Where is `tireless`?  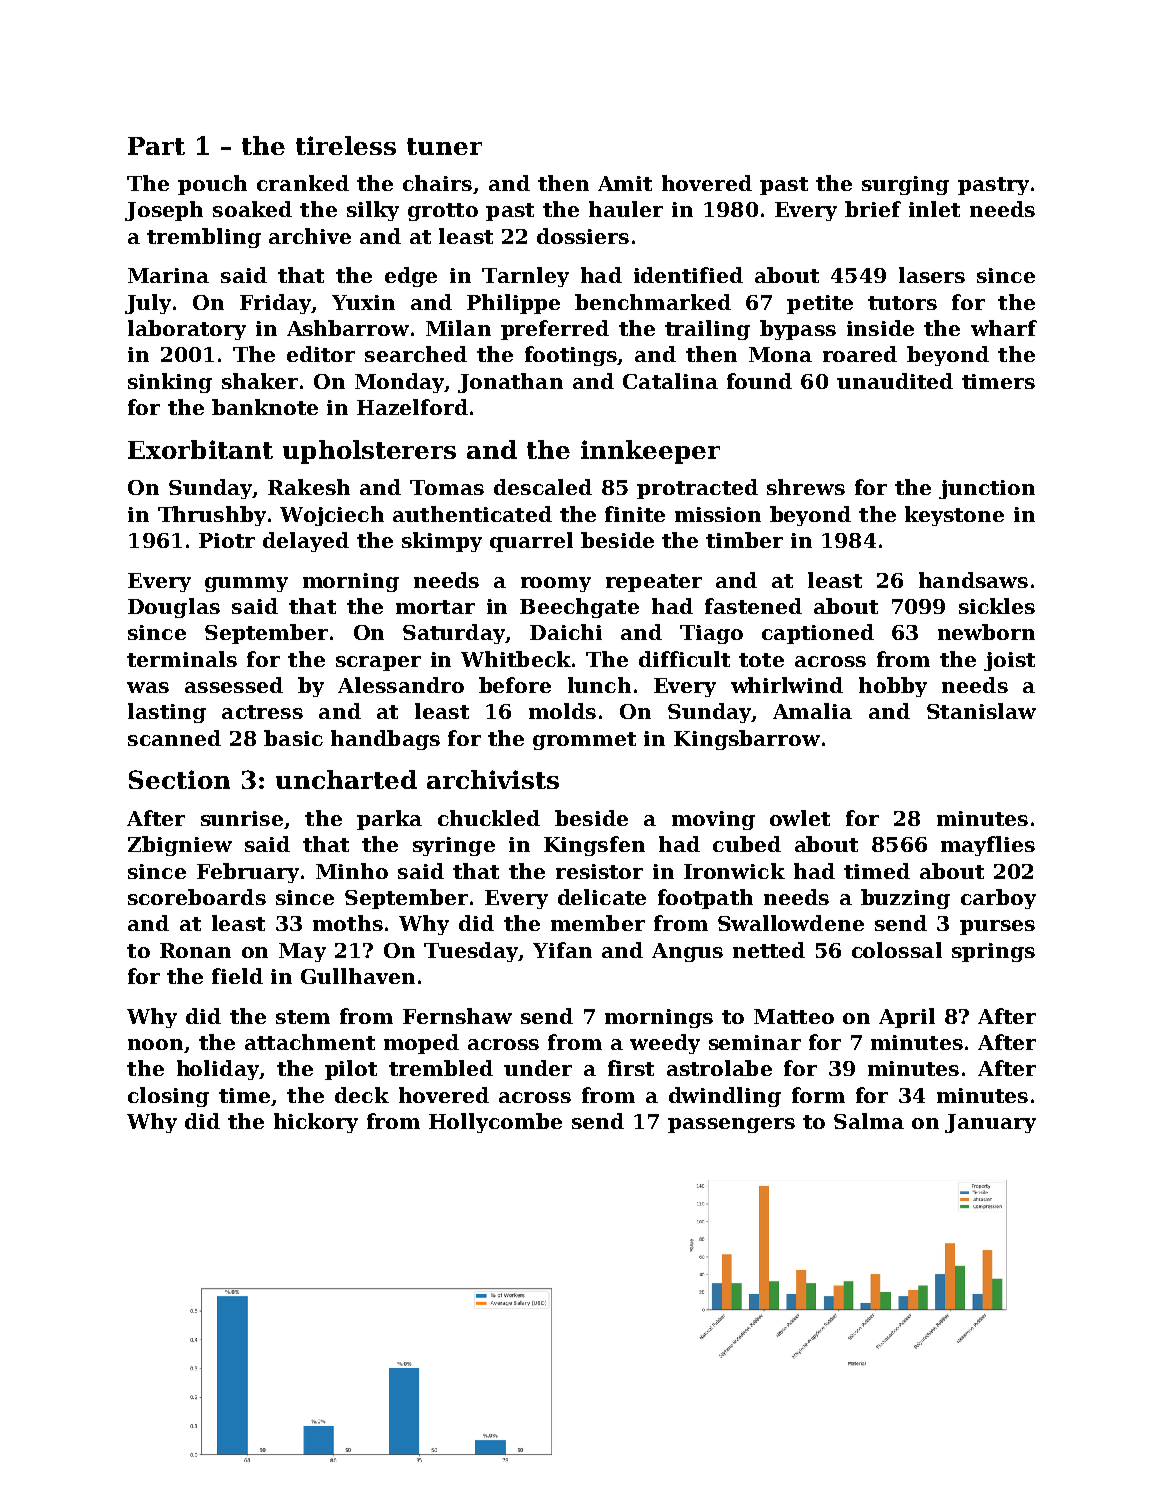
tireless is located at coordinates (346, 145).
